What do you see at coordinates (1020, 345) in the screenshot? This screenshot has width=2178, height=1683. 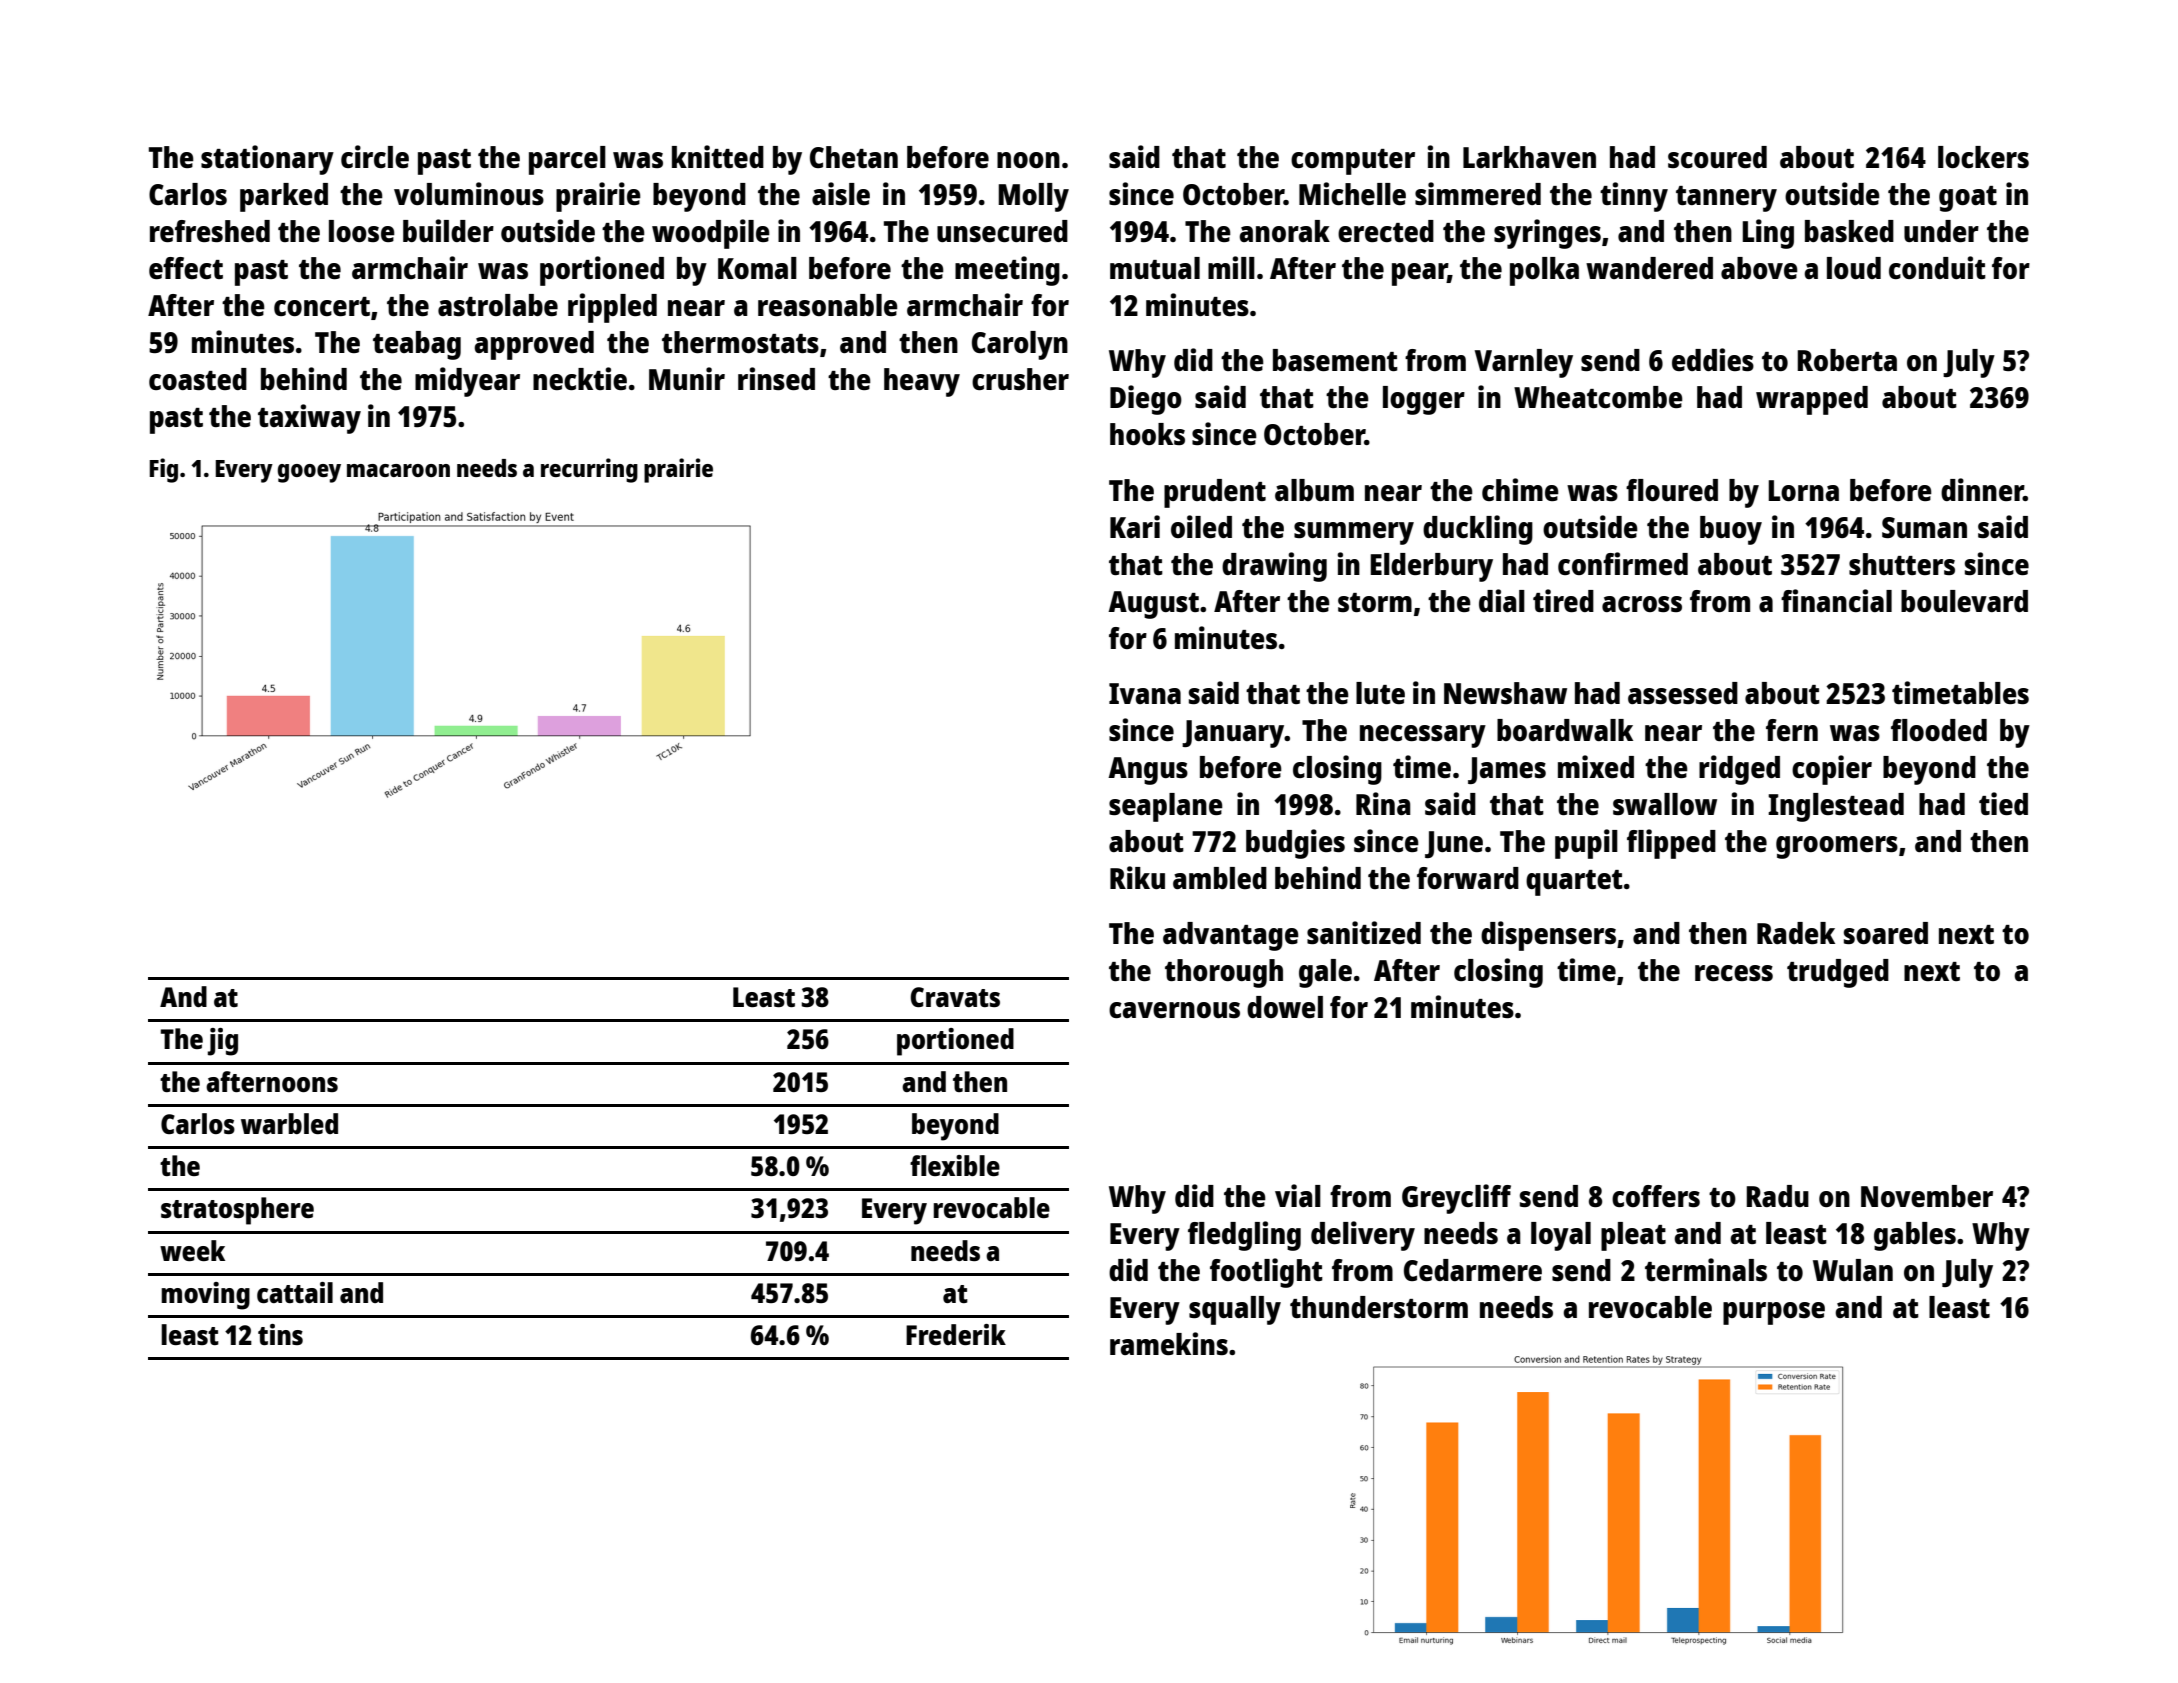 I see `Carolyn` at bounding box center [1020, 345].
